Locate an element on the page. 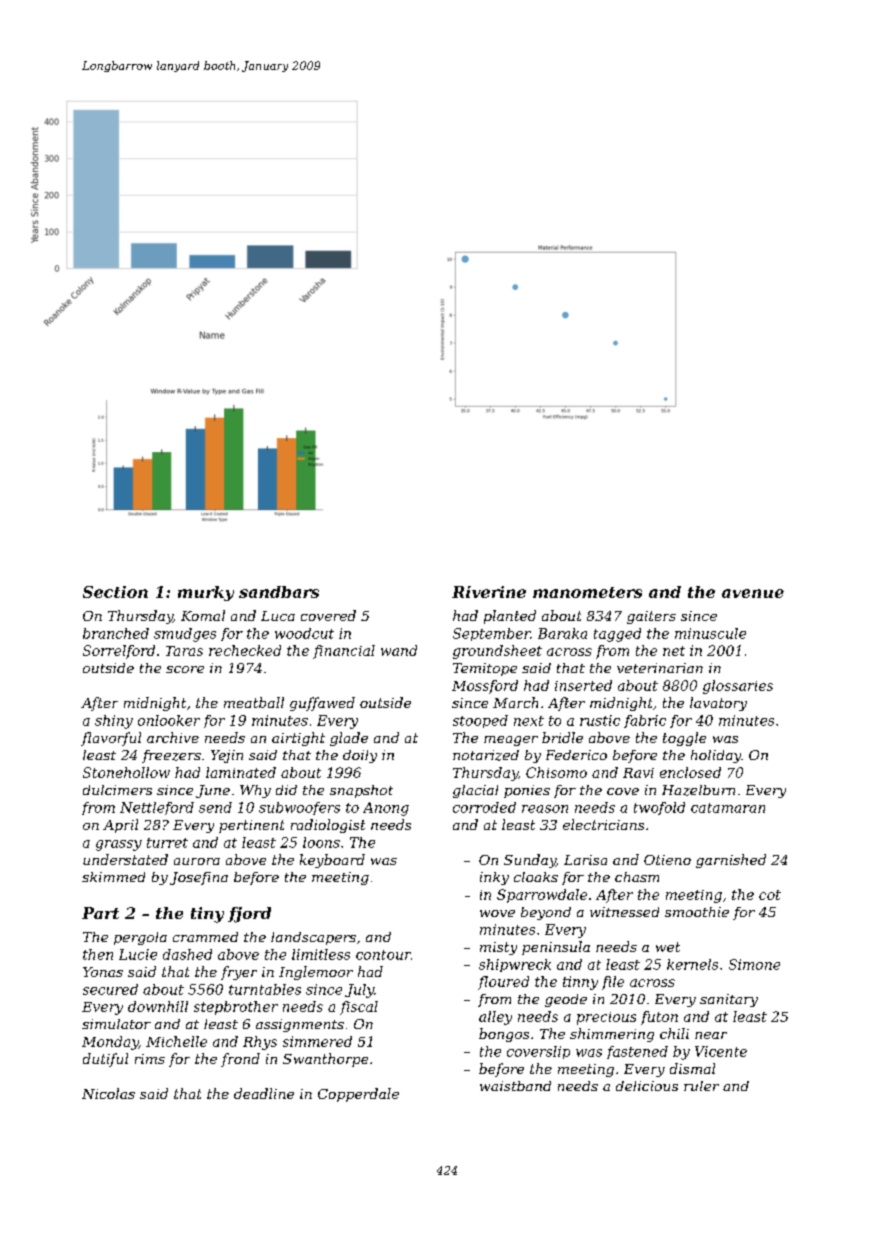 Image resolution: width=873 pixels, height=1239 pixels. glossaries is located at coordinates (738, 687).
